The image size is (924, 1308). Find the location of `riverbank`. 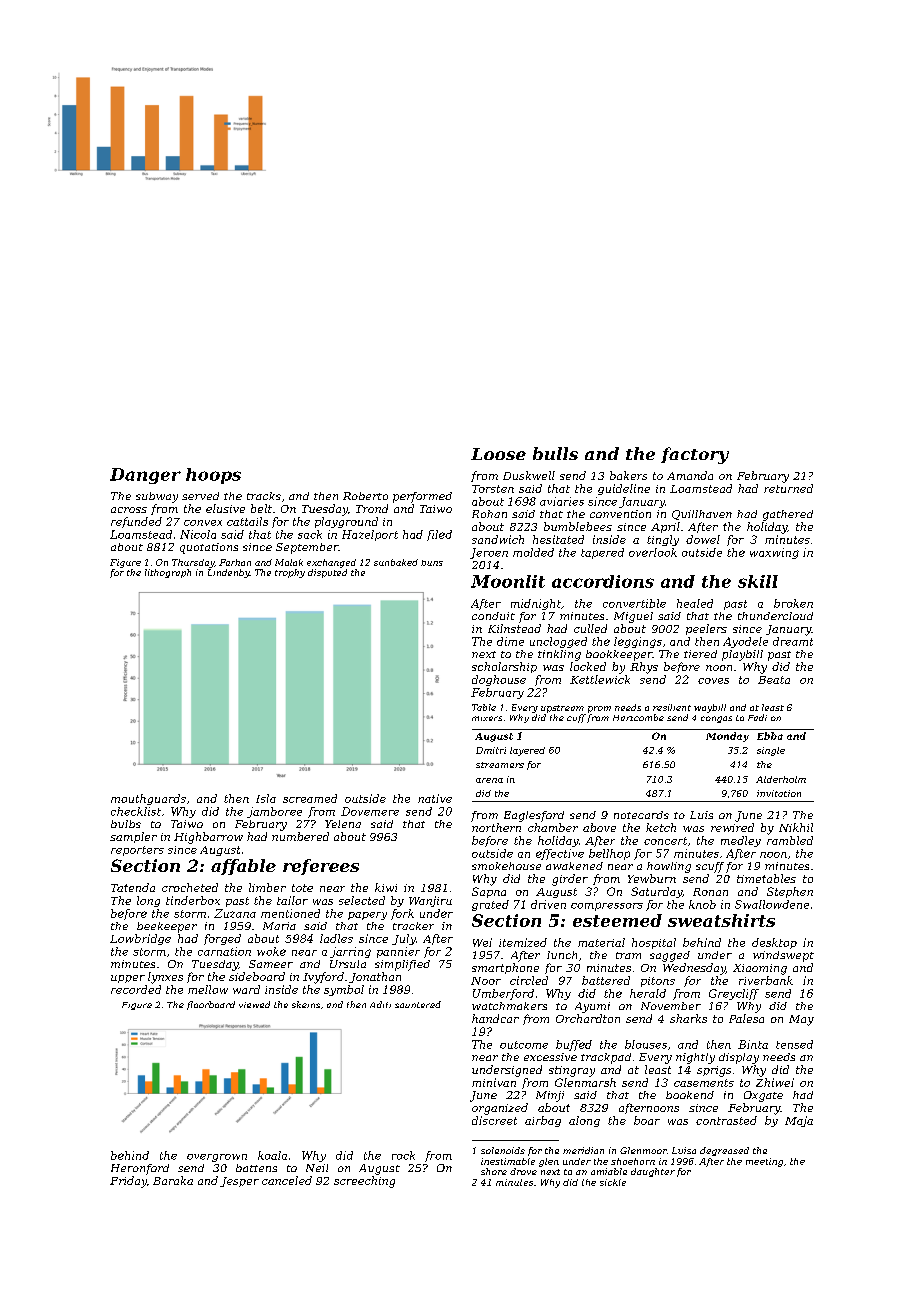

riverbank is located at coordinates (766, 980).
